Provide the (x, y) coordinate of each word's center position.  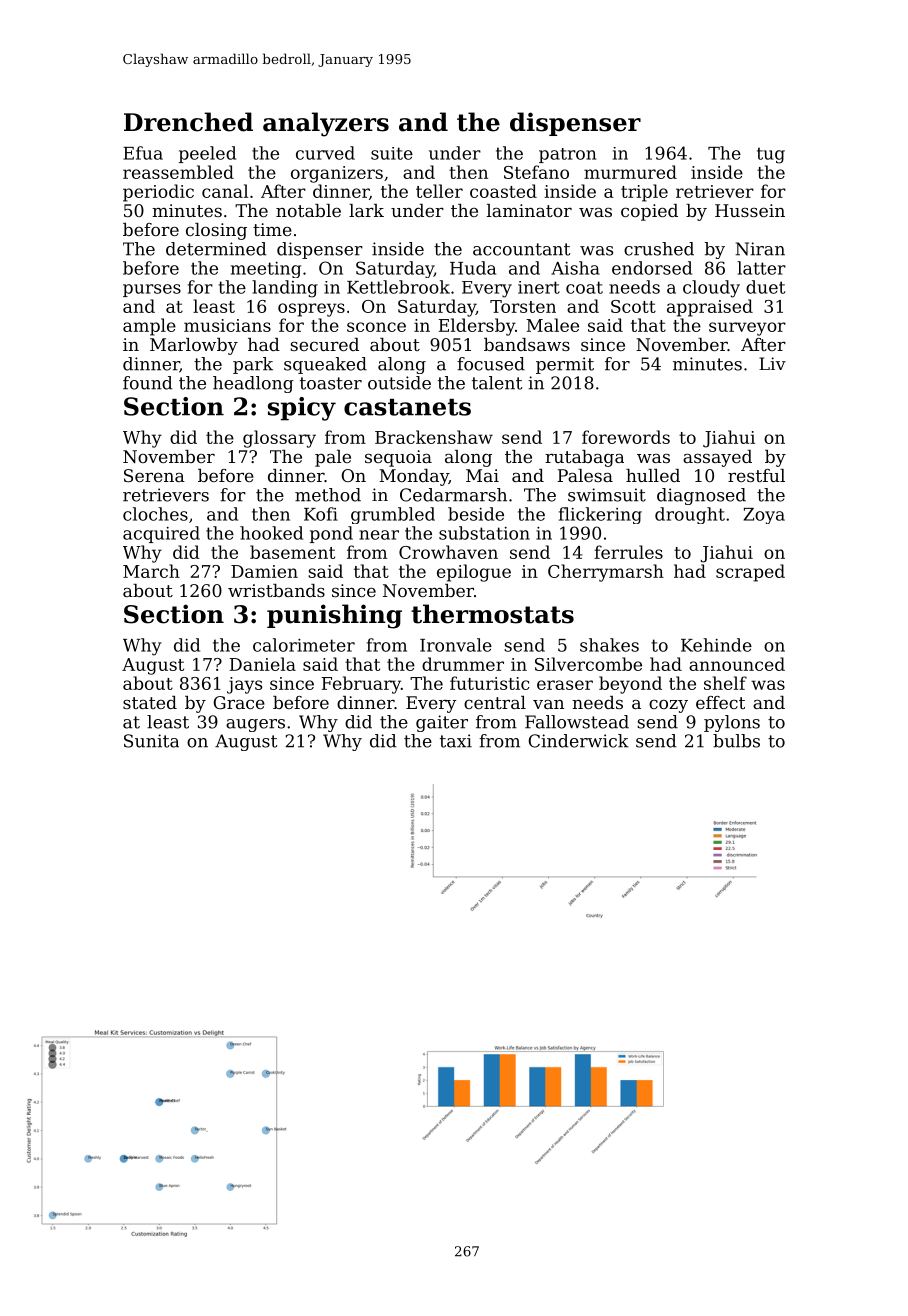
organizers (337, 174)
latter (761, 268)
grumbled (393, 515)
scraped (750, 573)
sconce (376, 327)
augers (255, 725)
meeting (266, 270)
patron (567, 155)
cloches (155, 514)
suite (392, 153)
